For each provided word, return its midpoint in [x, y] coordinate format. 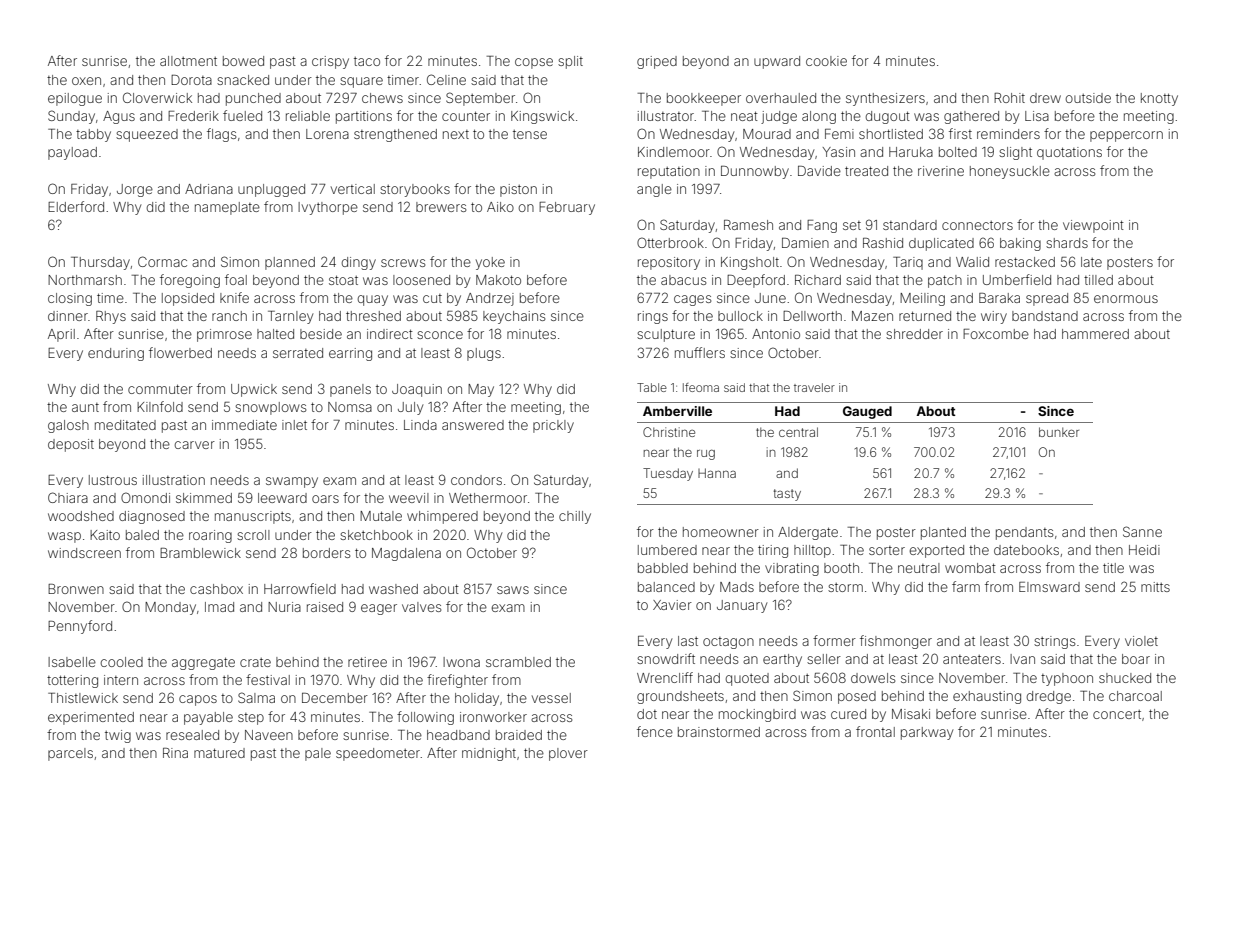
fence [655, 731]
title [1113, 568]
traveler [814, 387]
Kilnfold [160, 406]
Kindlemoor [674, 152]
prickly [553, 426]
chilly [575, 517]
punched [253, 99]
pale [318, 754]
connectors [977, 225]
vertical [353, 189]
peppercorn [1126, 136]
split [570, 62]
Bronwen [76, 589]
